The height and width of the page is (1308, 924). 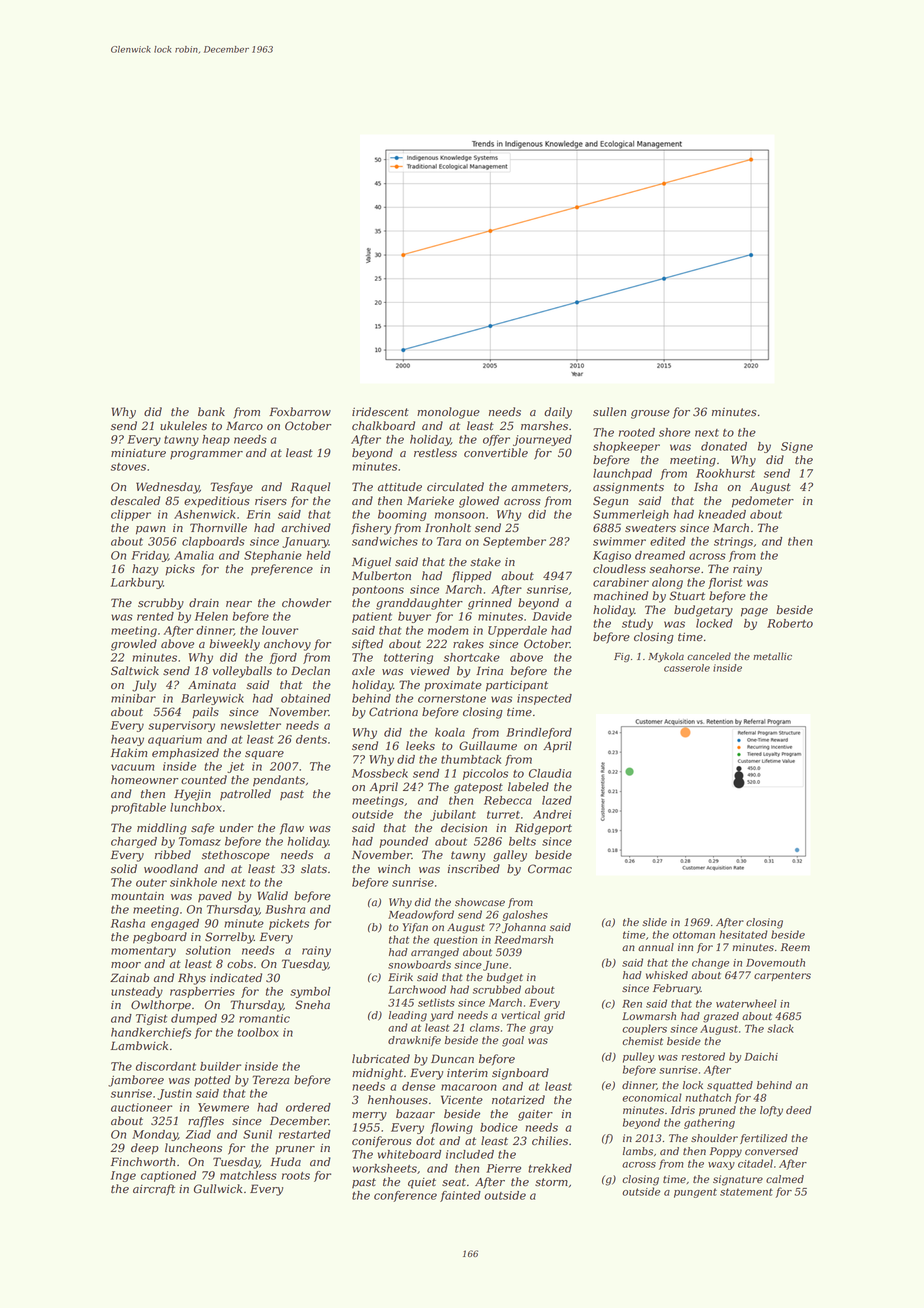 What do you see at coordinates (551, 1182) in the page?
I see `storm` at bounding box center [551, 1182].
